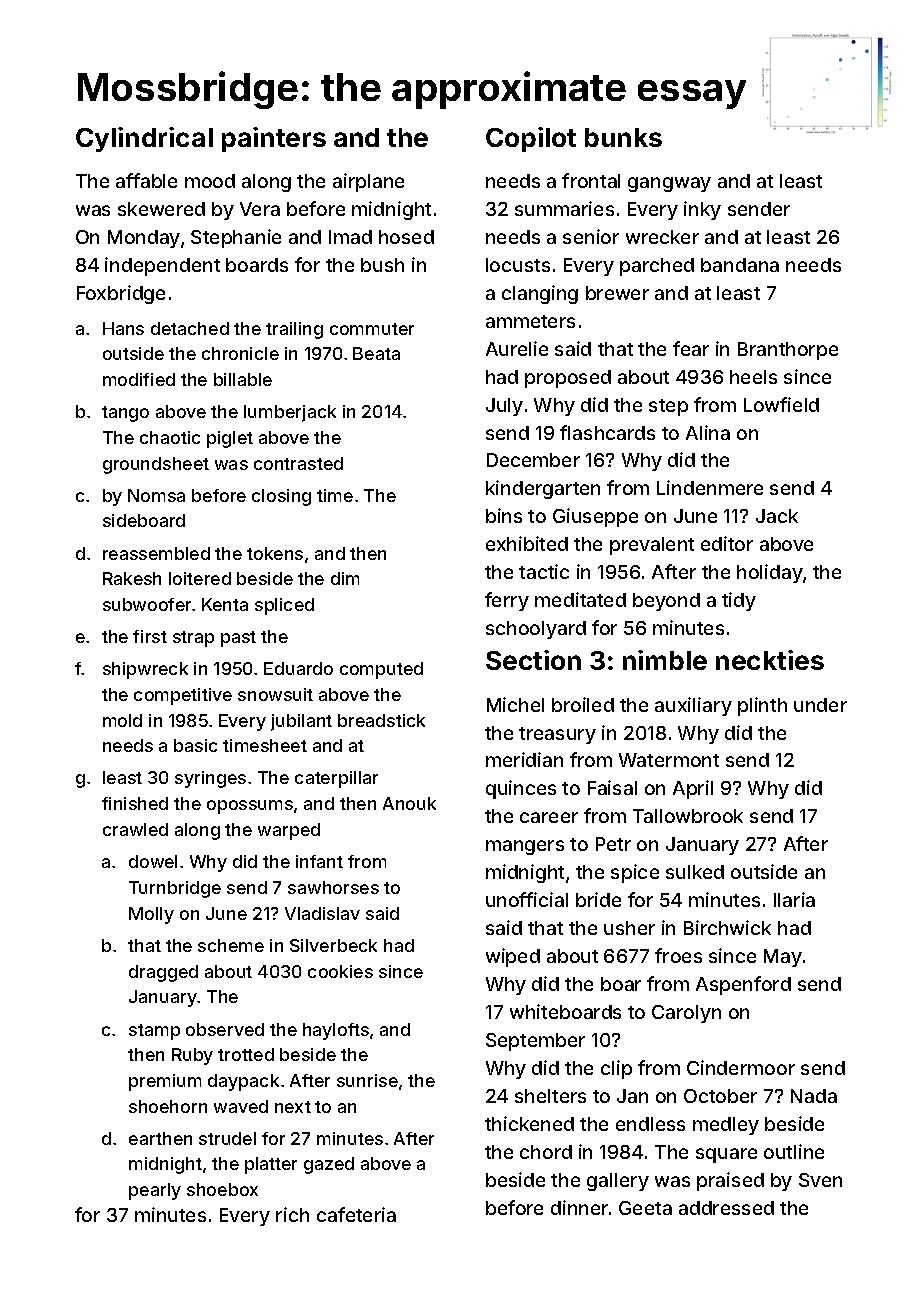 The width and height of the screenshot is (924, 1311). What do you see at coordinates (727, 927) in the screenshot?
I see `Birchwick` at bounding box center [727, 927].
